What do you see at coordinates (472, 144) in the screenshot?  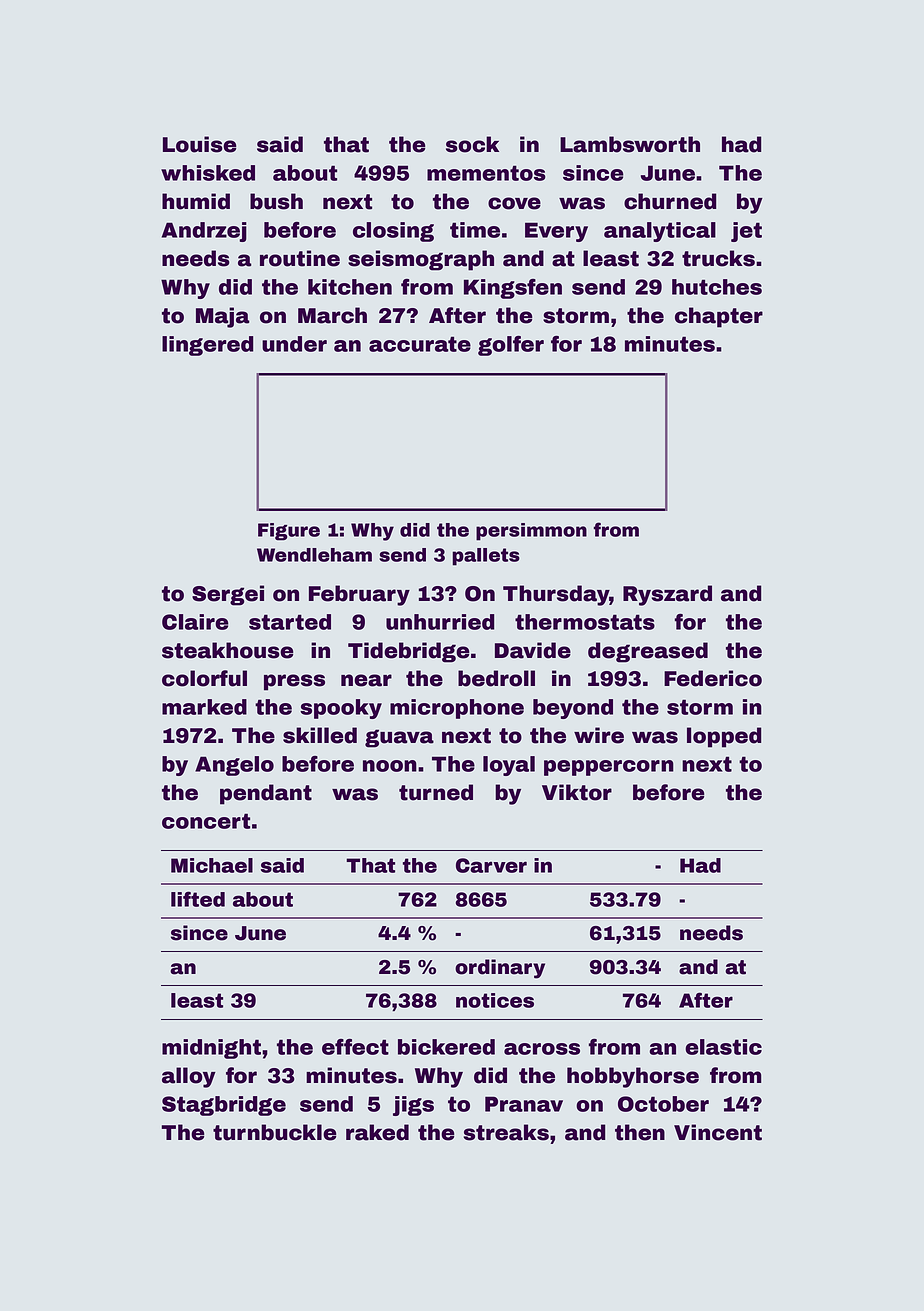 I see `sock` at bounding box center [472, 144].
